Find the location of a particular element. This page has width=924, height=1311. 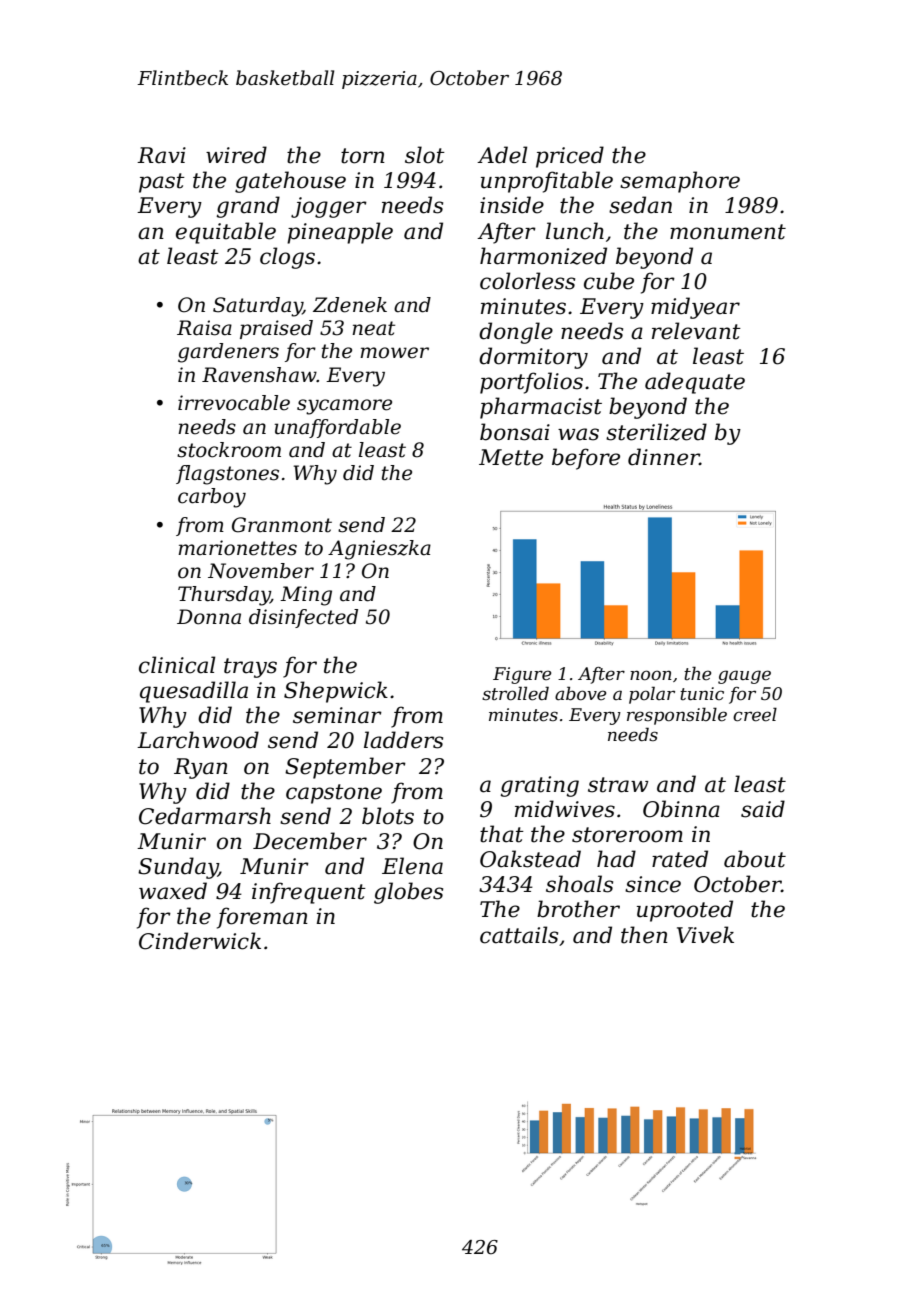

dinner is located at coordinates (664, 457).
